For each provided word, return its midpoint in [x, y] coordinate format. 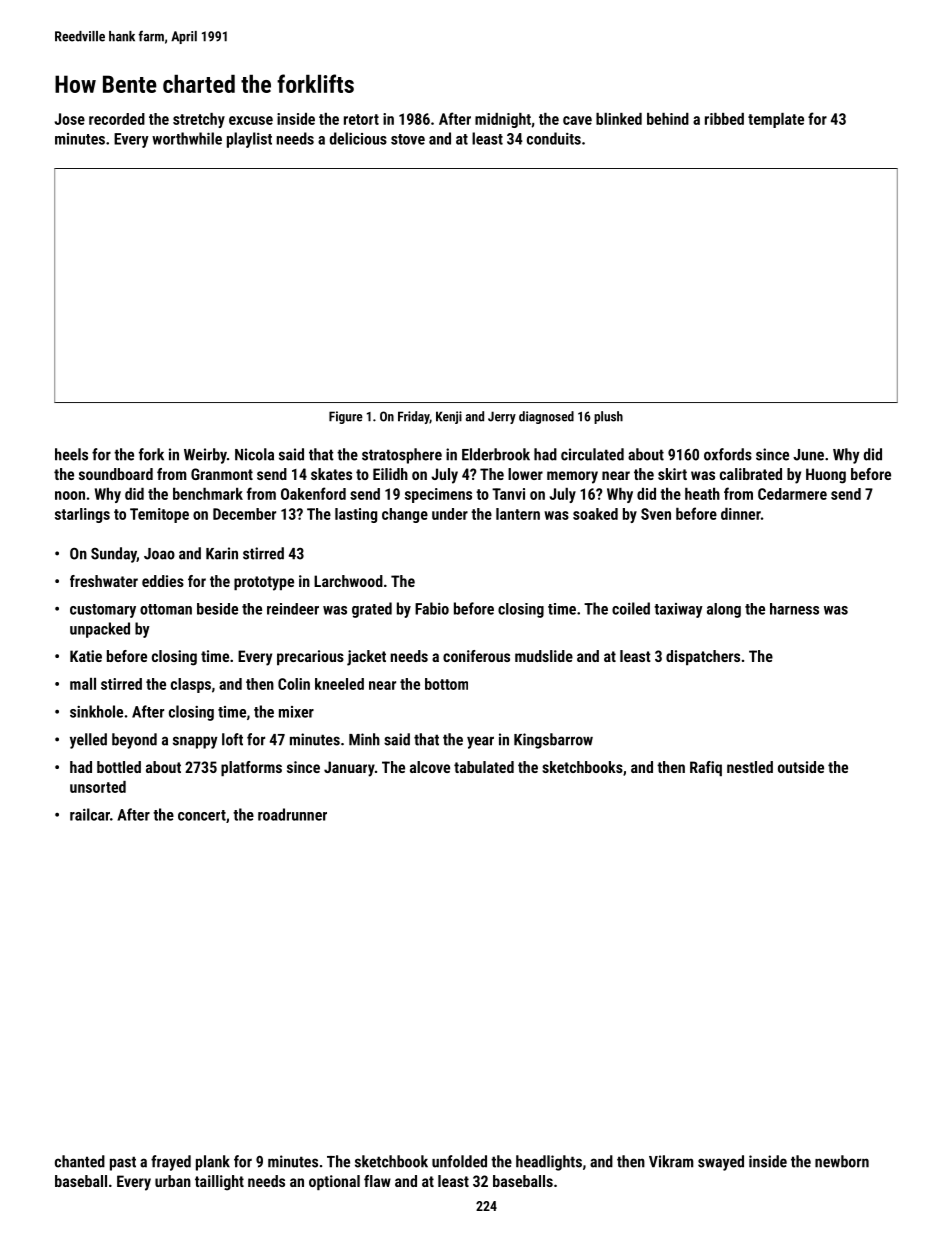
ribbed [724, 119]
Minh [364, 739]
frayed [171, 1163]
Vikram [671, 1161]
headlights [549, 1163]
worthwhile [187, 138]
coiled [631, 608]
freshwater [104, 581]
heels [71, 454]
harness [794, 609]
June [808, 455]
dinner [741, 514]
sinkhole [96, 711]
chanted [80, 1161]
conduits [554, 138]
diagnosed [546, 417]
